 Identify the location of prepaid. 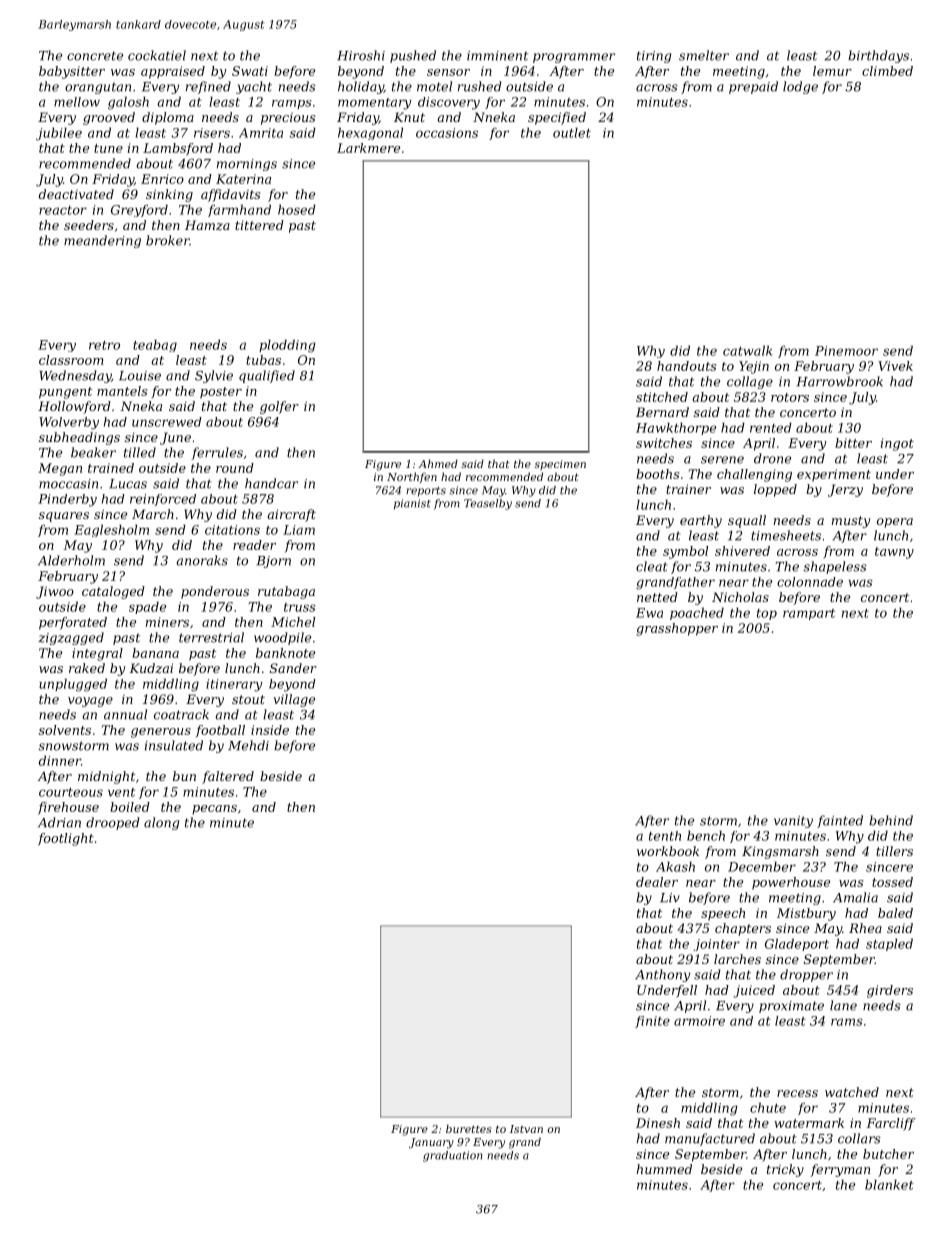
(753, 87).
